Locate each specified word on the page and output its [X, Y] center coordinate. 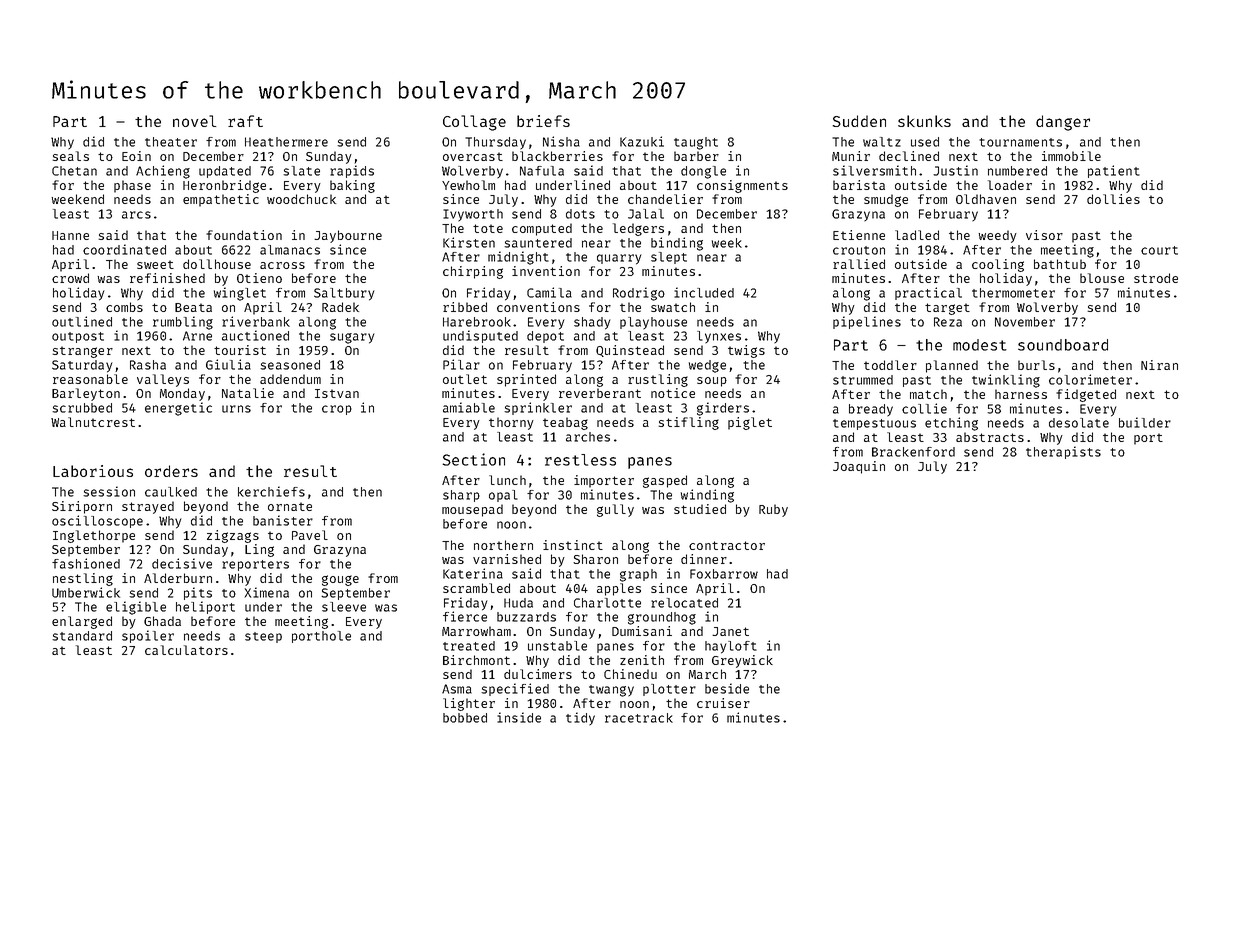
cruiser [723, 703]
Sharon [595, 559]
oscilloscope [97, 521]
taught [696, 143]
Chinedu [630, 674]
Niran [1159, 365]
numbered [1017, 171]
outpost [78, 337]
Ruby [773, 510]
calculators [186, 650]
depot [545, 337]
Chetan [74, 171]
